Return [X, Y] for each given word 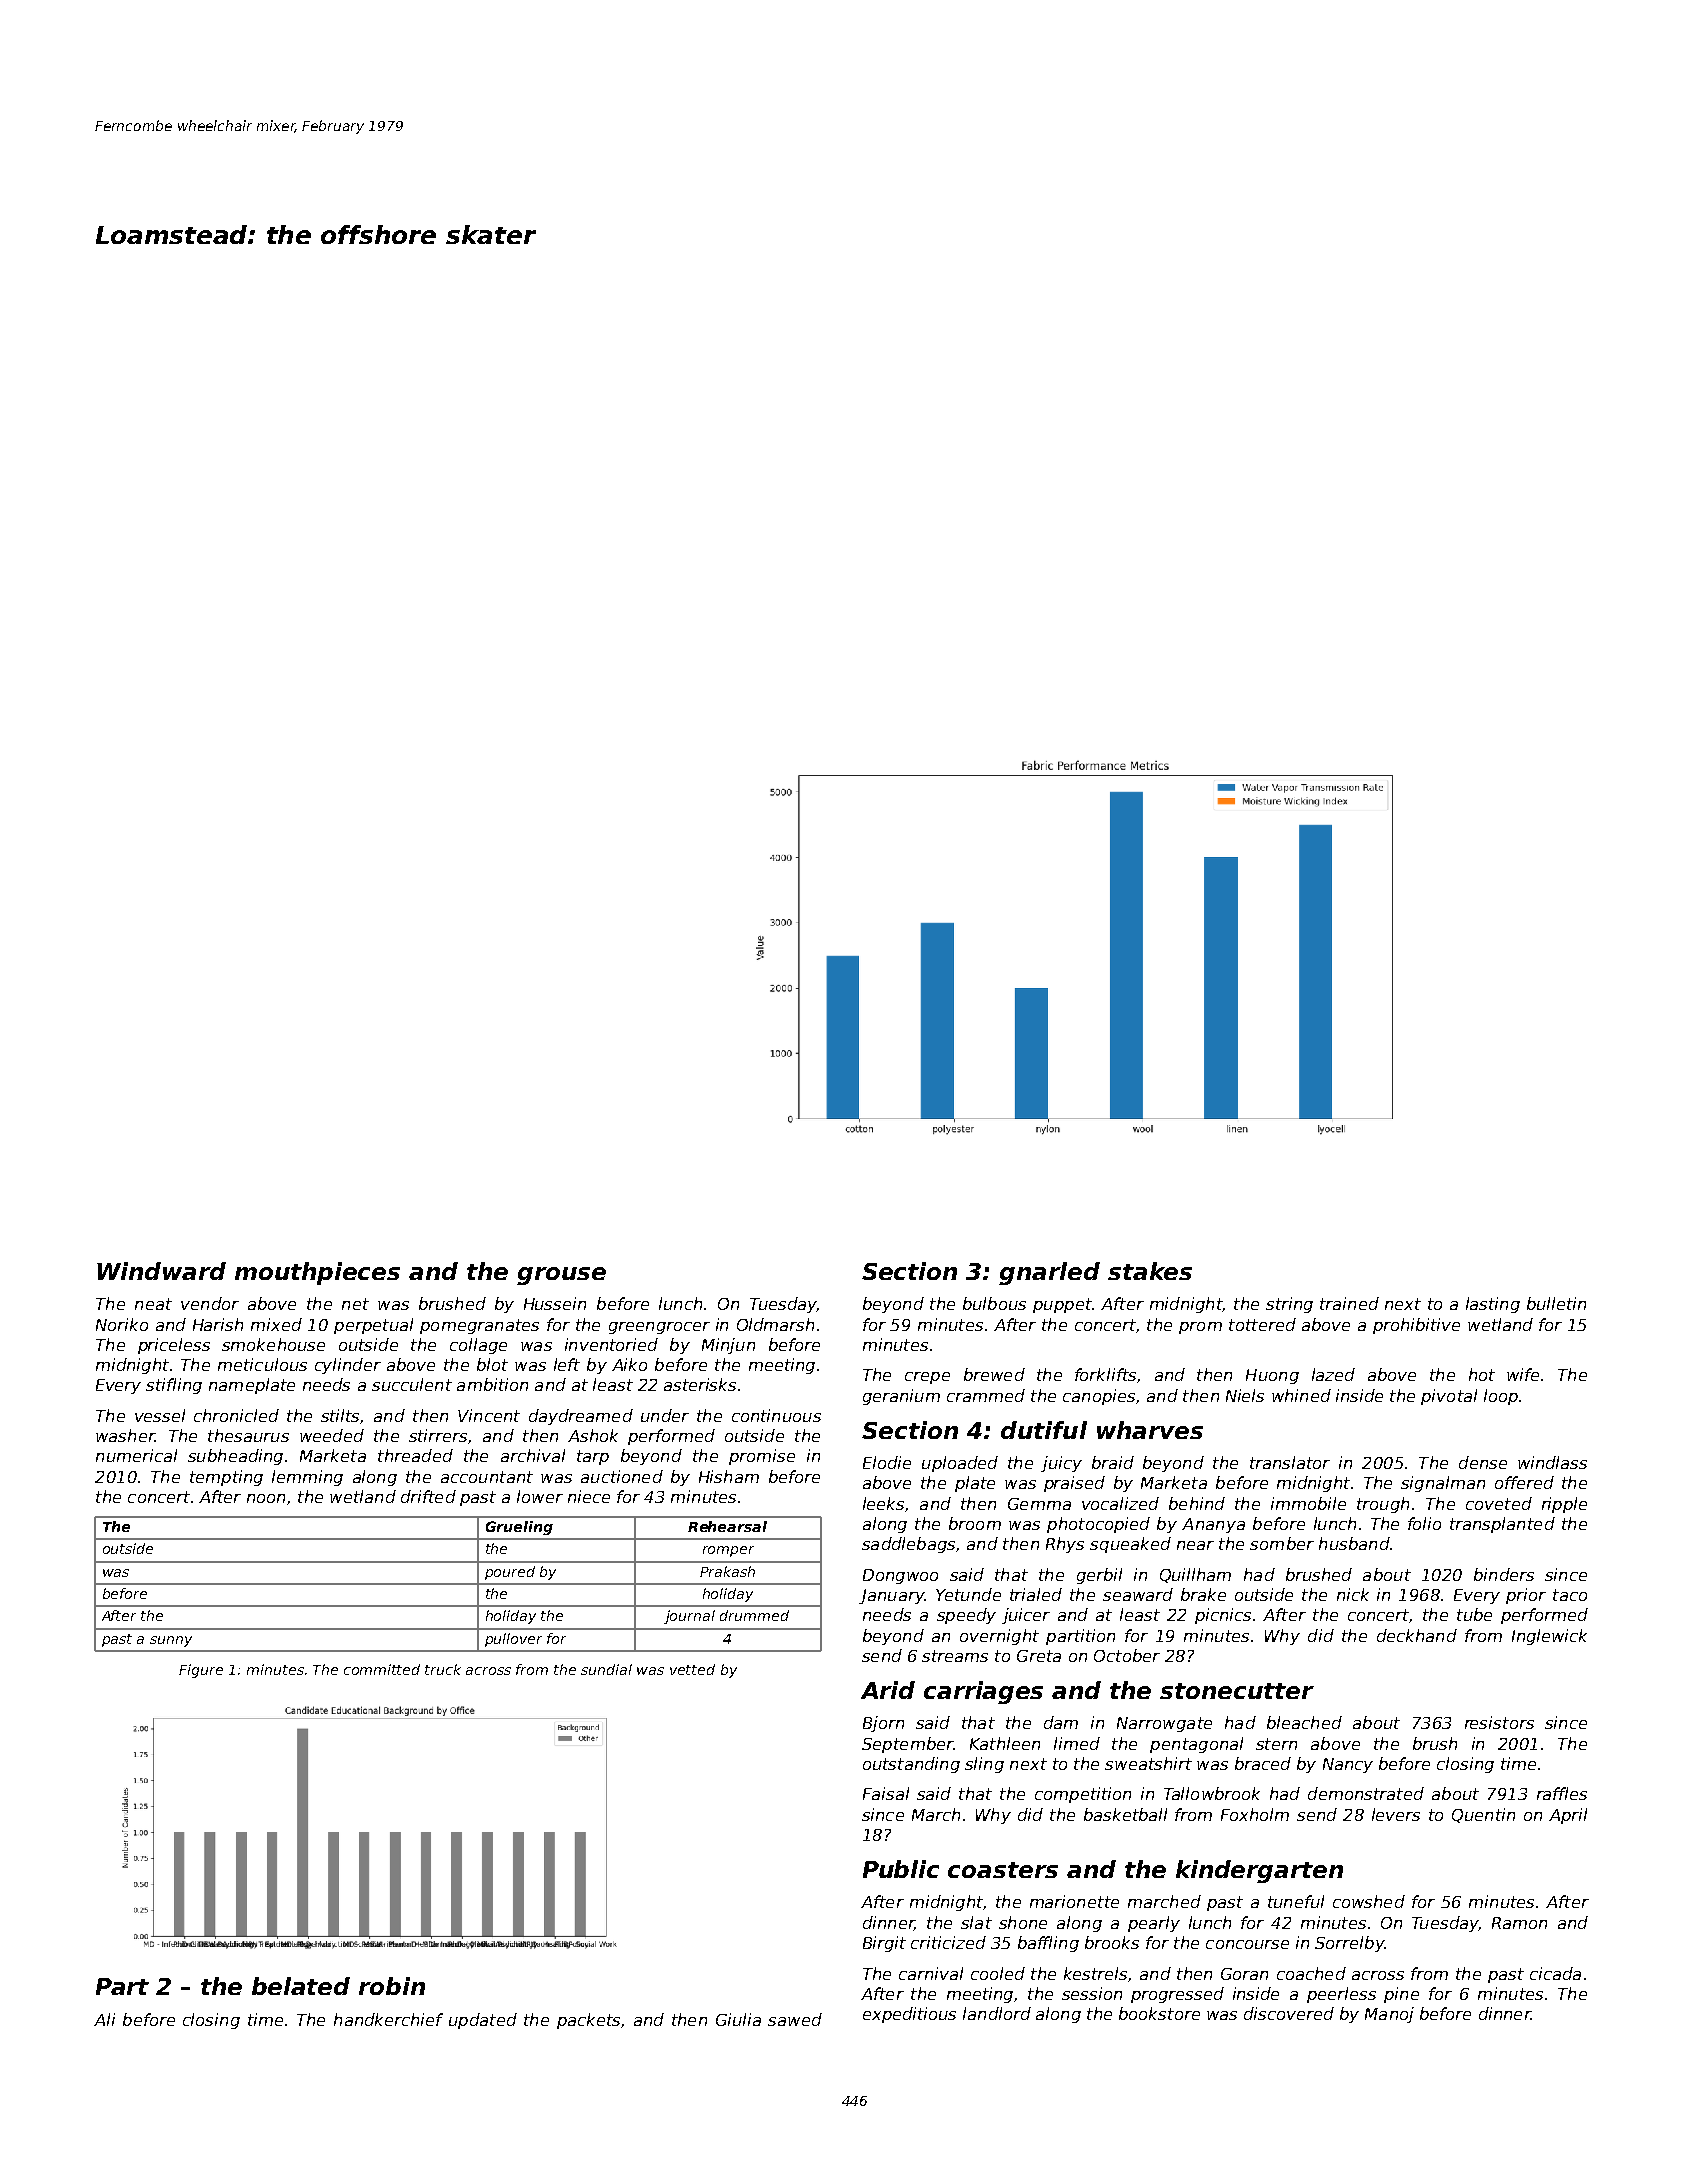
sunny [171, 1641]
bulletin [1556, 1303]
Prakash [727, 1571]
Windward [161, 1271]
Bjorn [883, 1724]
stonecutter [1237, 1691]
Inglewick [1549, 1637]
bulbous [994, 1303]
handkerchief [388, 2019]
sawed [795, 2019]
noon [266, 1498]
